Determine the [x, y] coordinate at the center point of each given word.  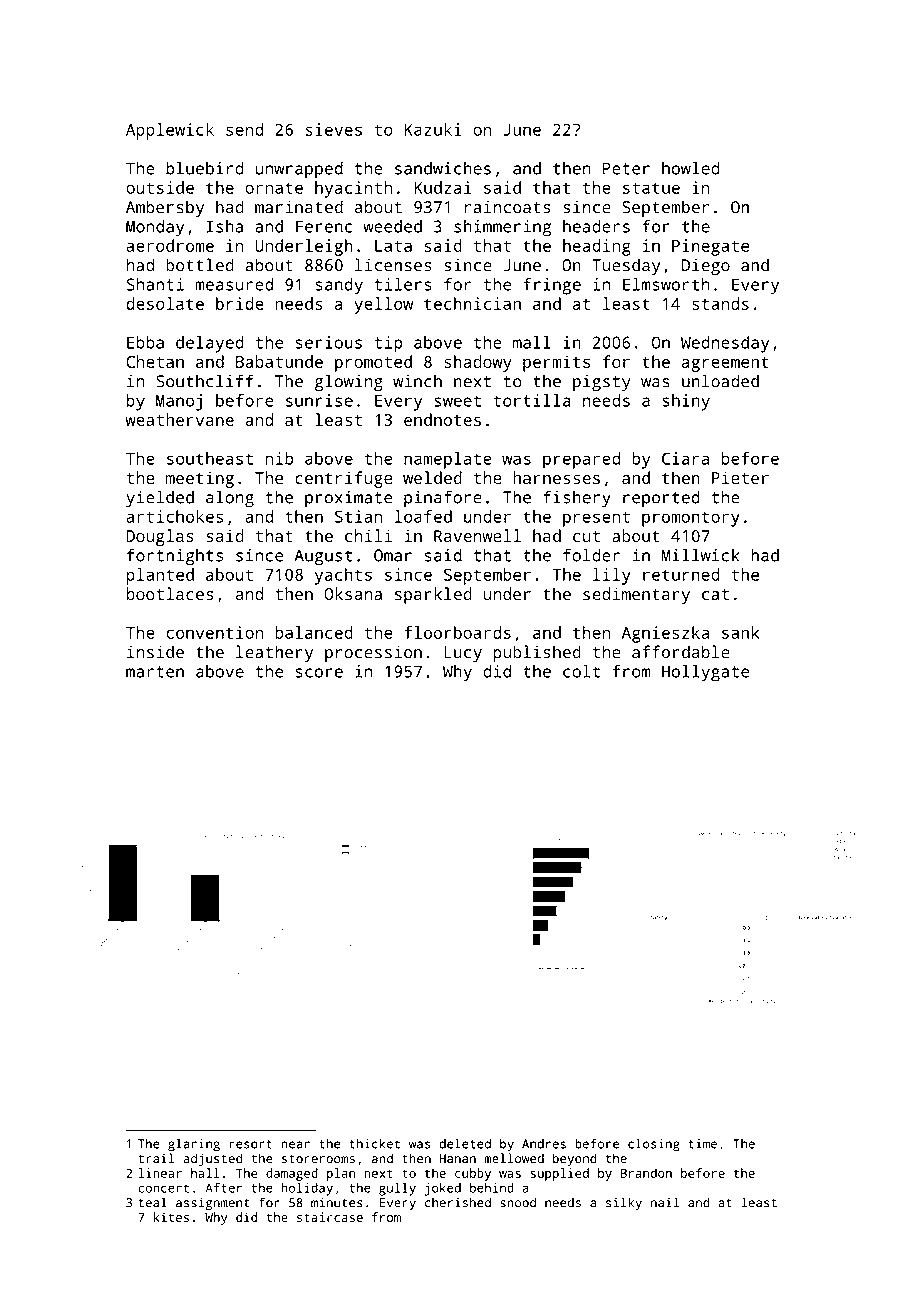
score [319, 673]
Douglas [160, 537]
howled [691, 168]
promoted [373, 363]
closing [654, 1145]
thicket [374, 1144]
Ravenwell [477, 535]
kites [171, 1217]
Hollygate [705, 673]
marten [155, 672]
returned [681, 574]
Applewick [170, 131]
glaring [194, 1145]
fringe [552, 286]
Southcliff [205, 381]
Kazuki [433, 129]
